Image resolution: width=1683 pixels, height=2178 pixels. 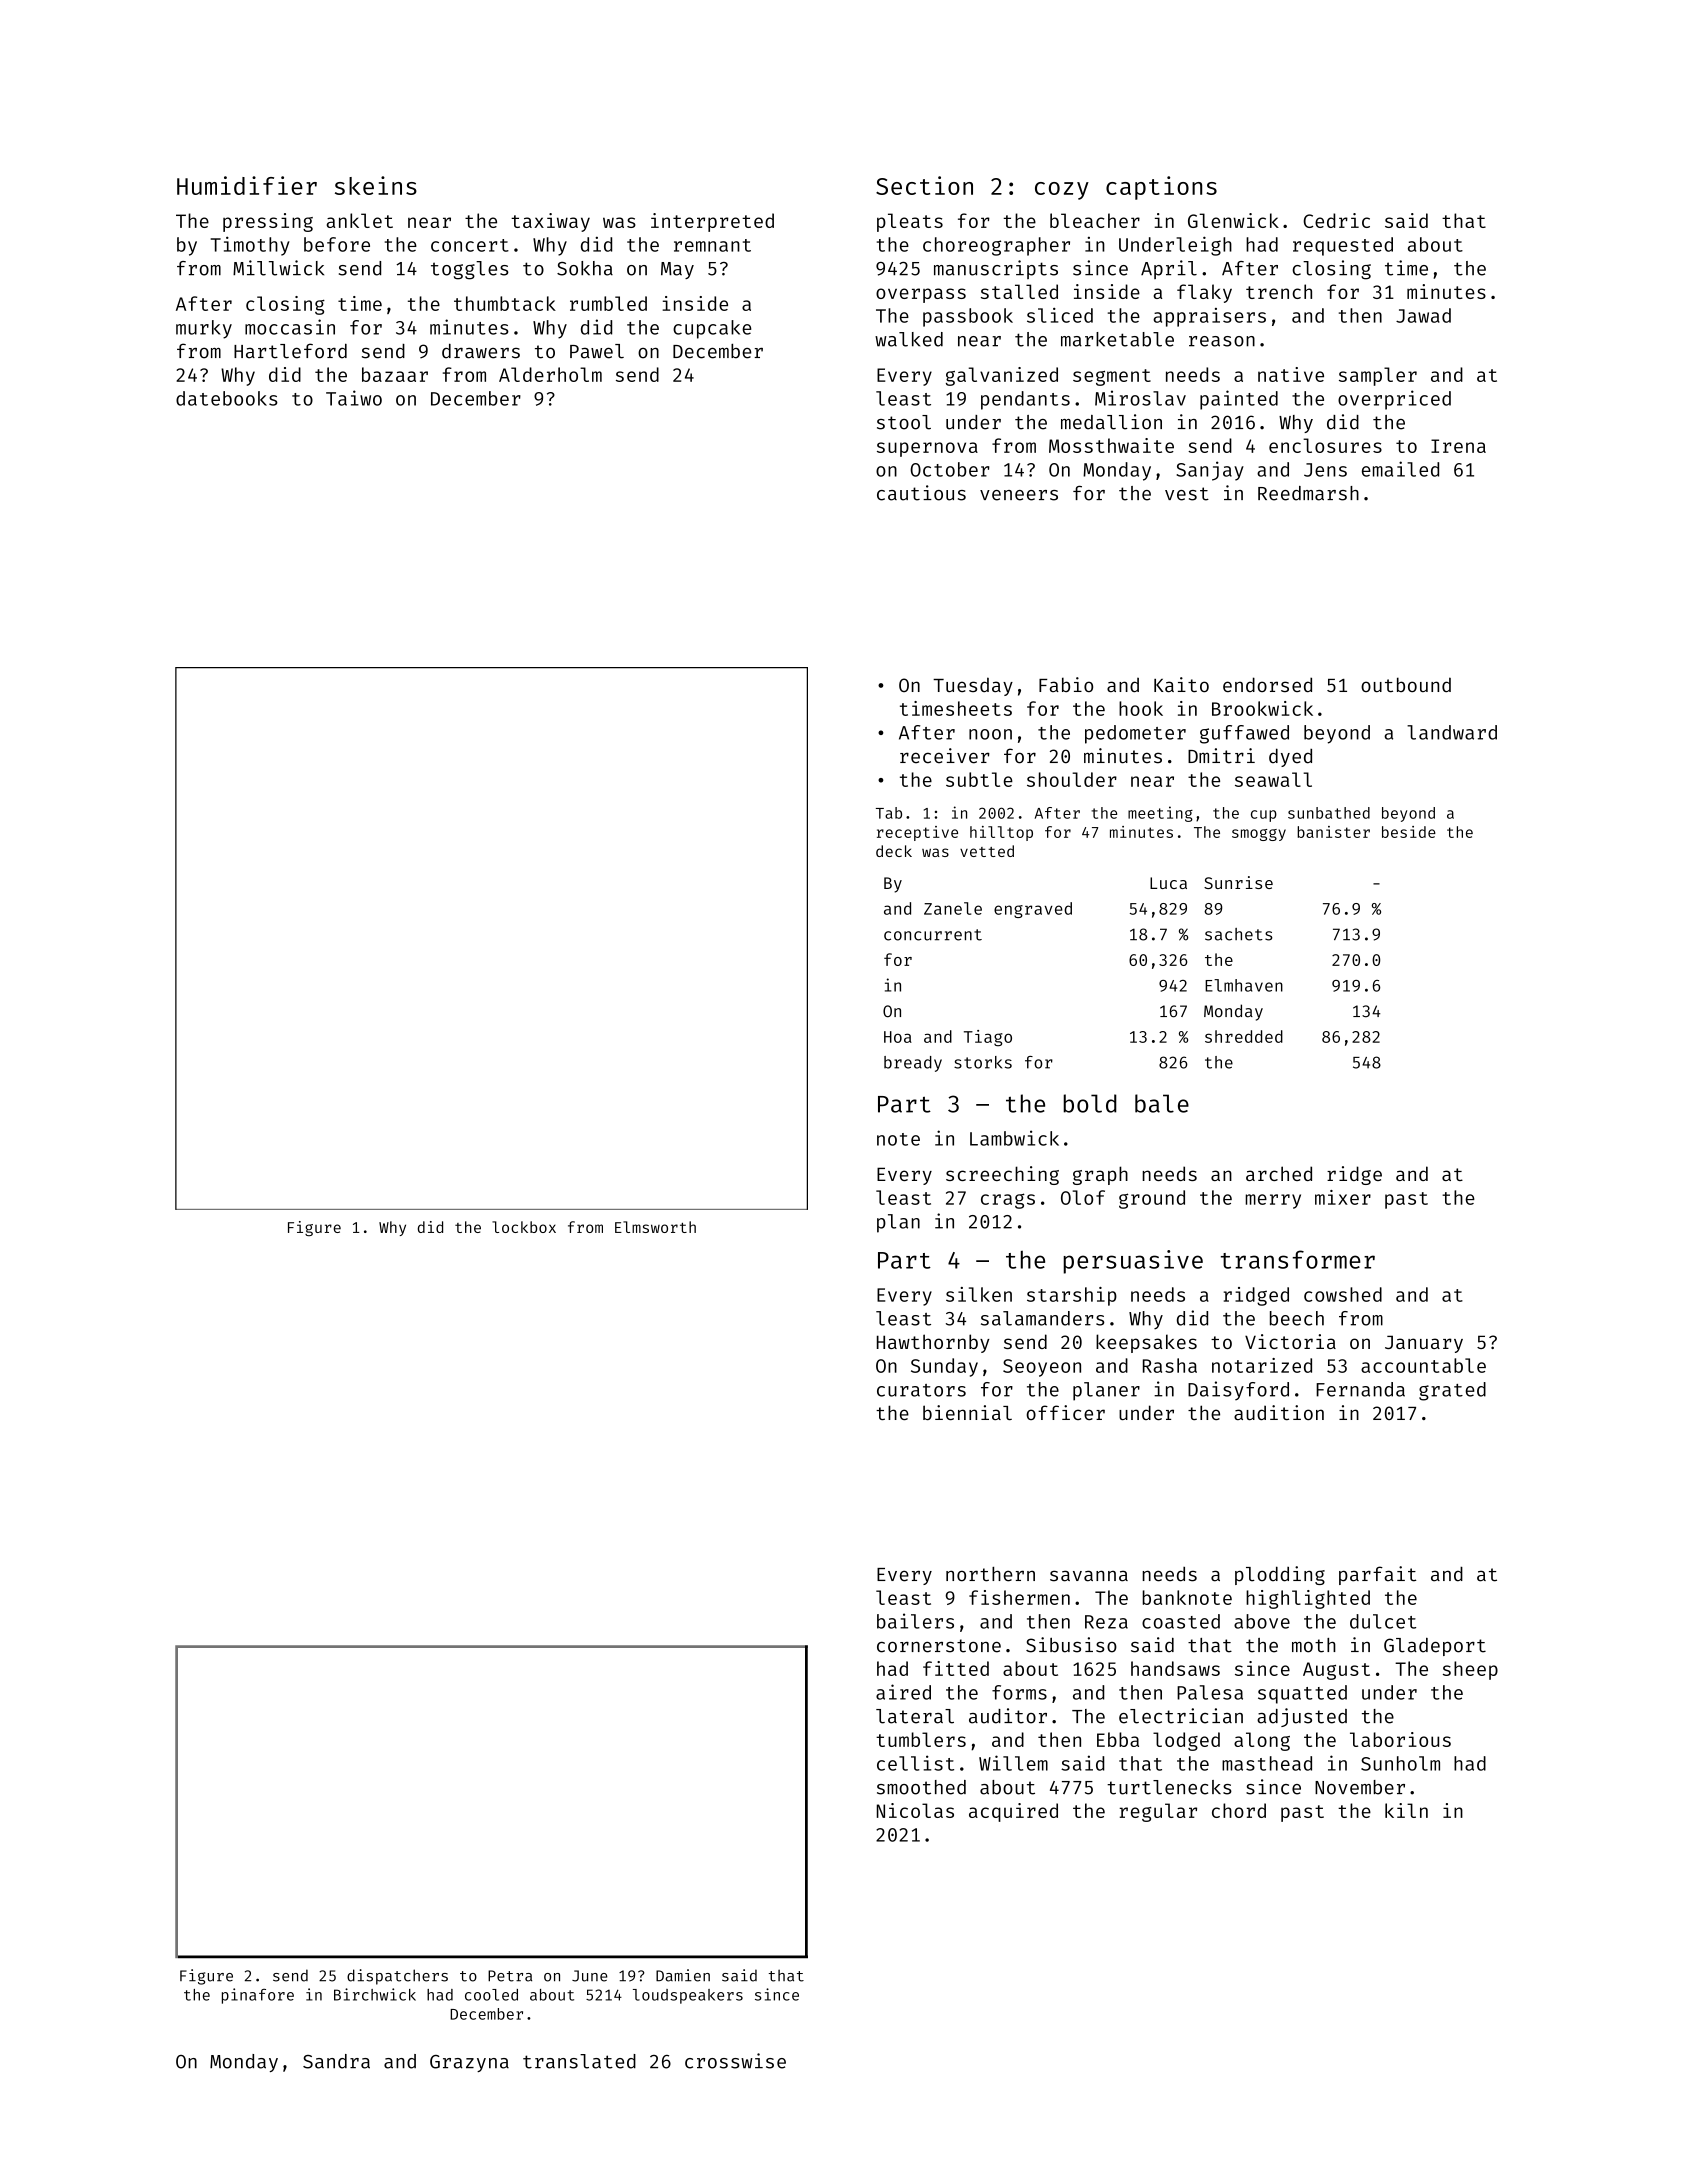 What do you see at coordinates (712, 222) in the document?
I see `interpreted` at bounding box center [712, 222].
